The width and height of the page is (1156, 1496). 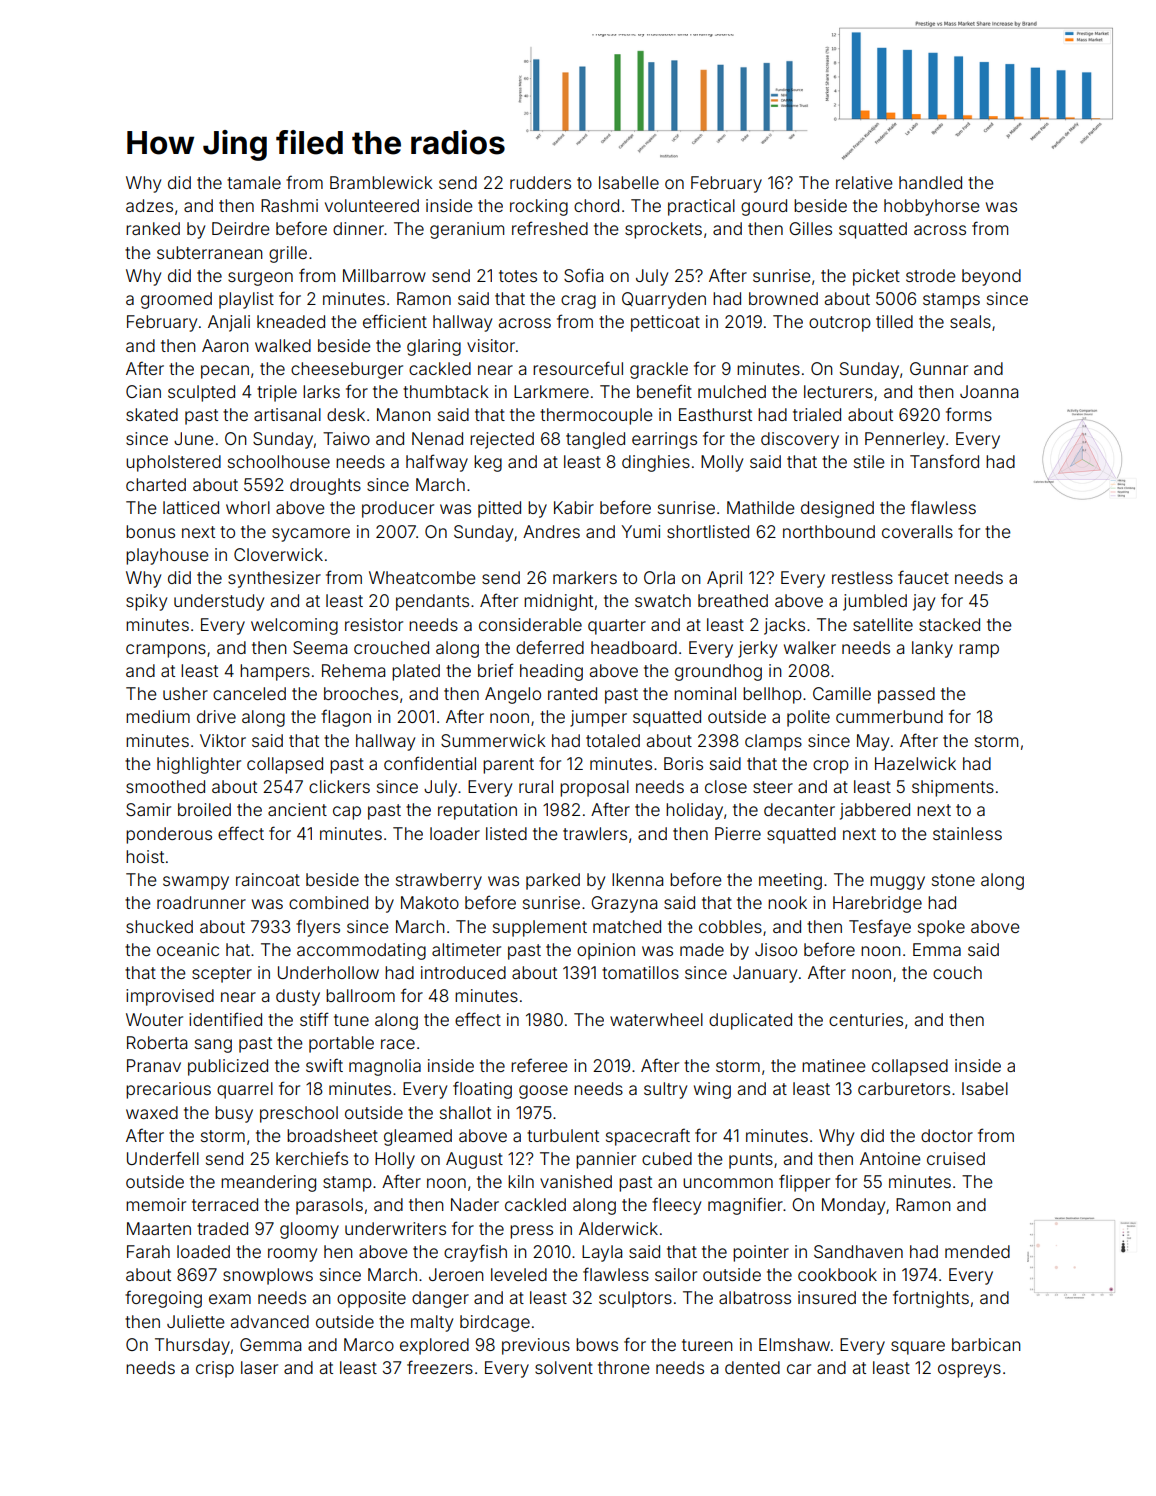 What do you see at coordinates (866, 1019) in the page?
I see `centuries` at bounding box center [866, 1019].
